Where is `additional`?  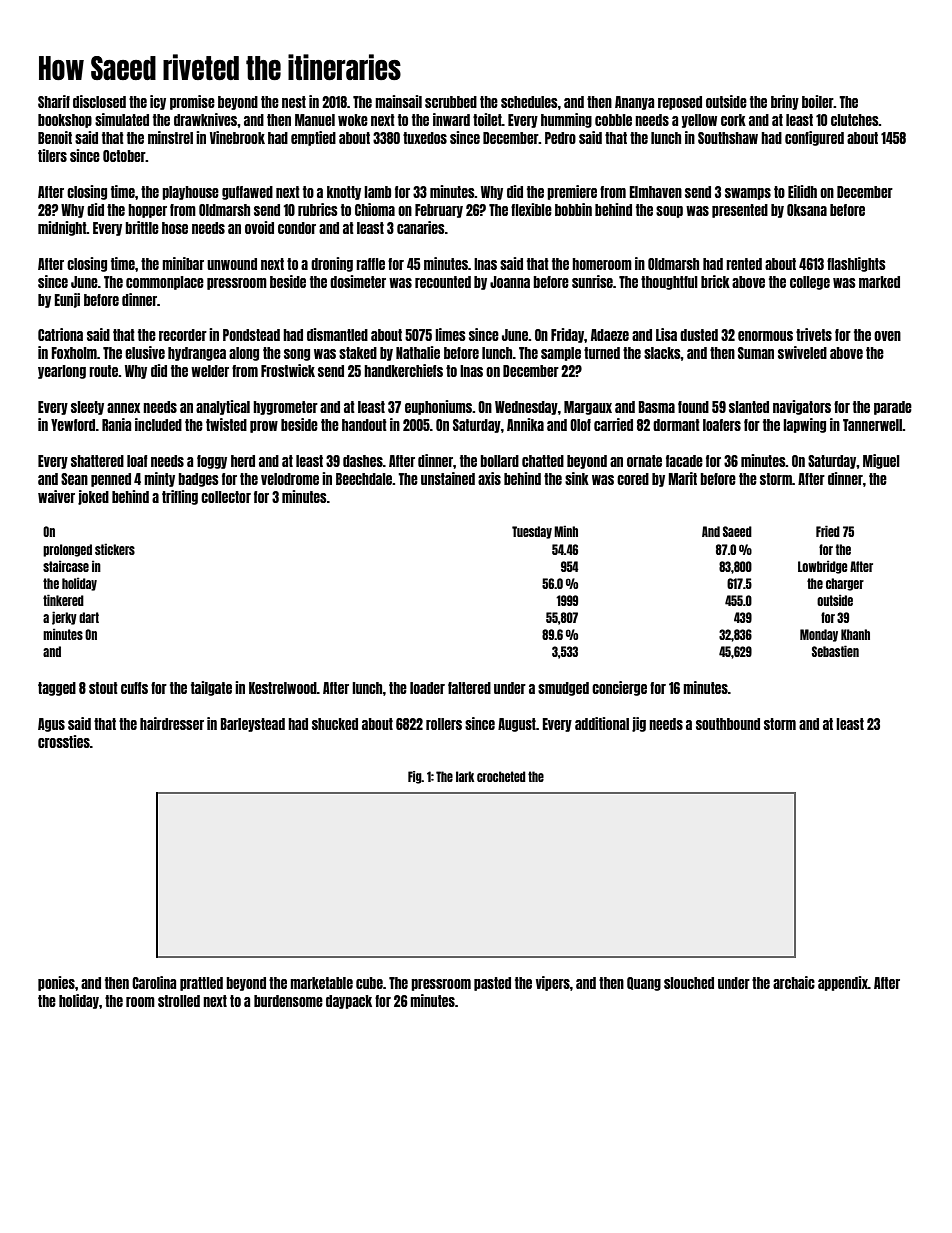 additional is located at coordinates (602, 723).
